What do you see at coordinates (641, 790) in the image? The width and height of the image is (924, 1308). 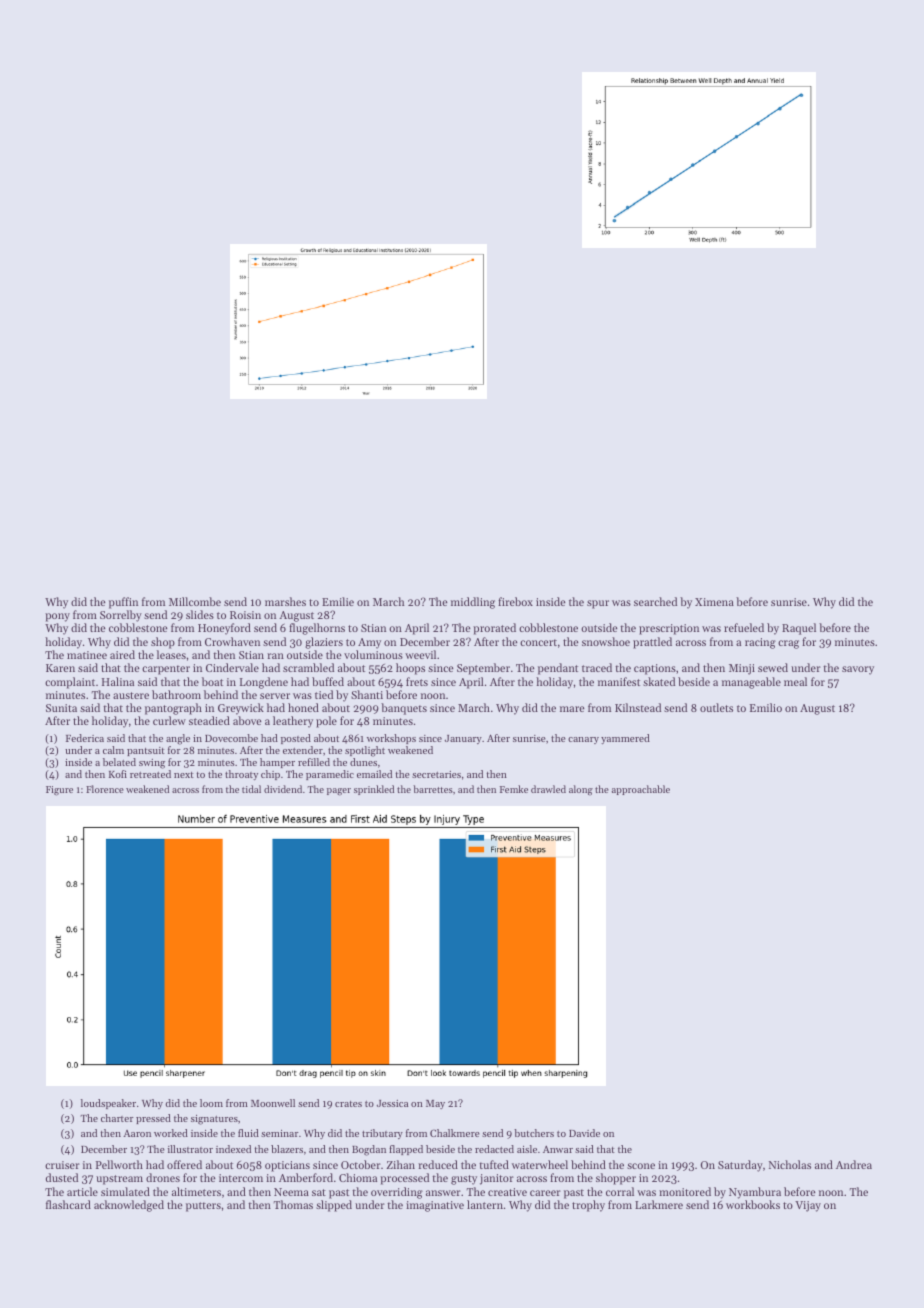 I see `approachable` at bounding box center [641, 790].
